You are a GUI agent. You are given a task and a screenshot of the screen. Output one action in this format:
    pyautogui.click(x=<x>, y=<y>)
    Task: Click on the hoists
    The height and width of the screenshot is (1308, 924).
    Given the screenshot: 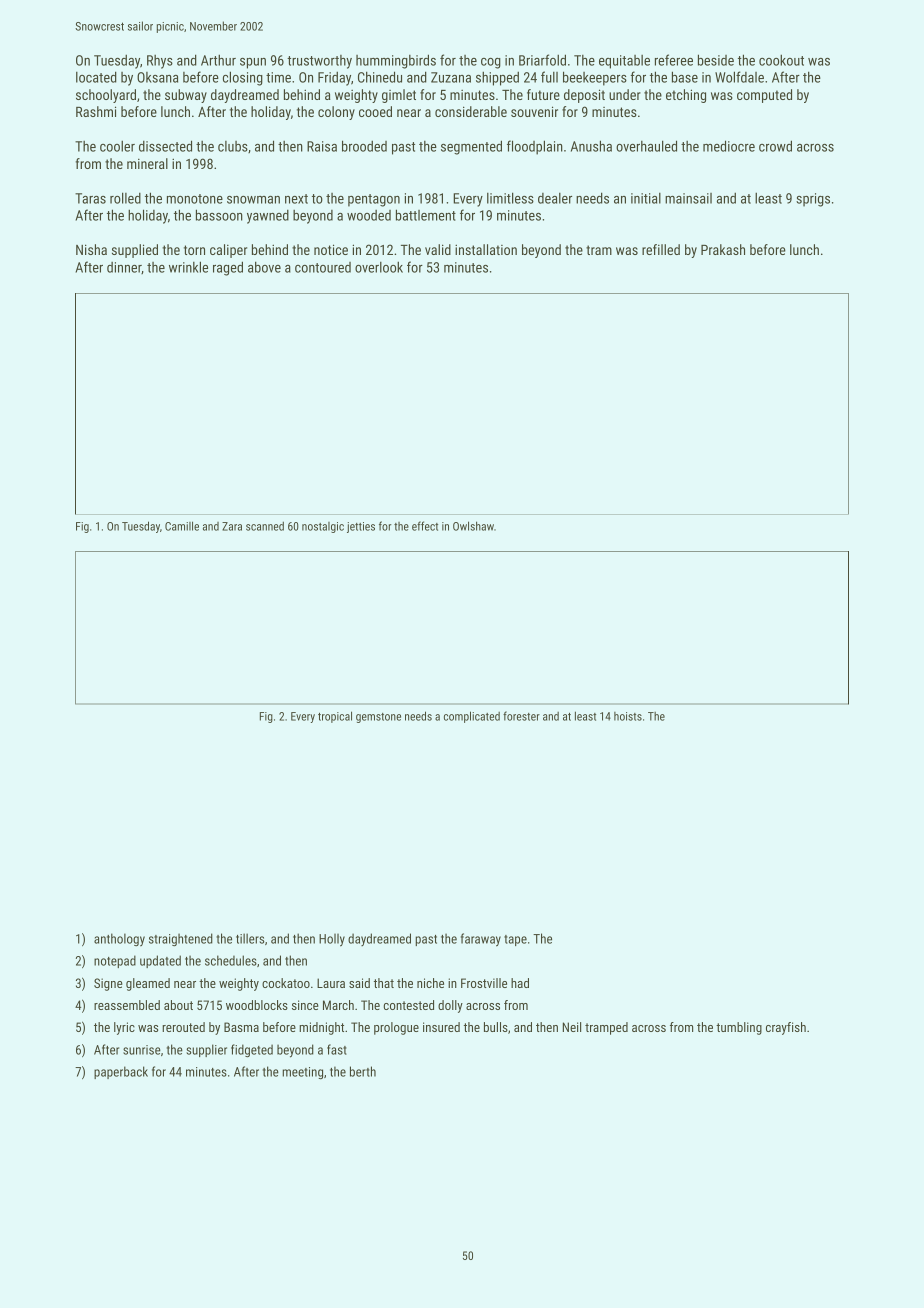 What is the action you would take?
    pyautogui.click(x=628, y=716)
